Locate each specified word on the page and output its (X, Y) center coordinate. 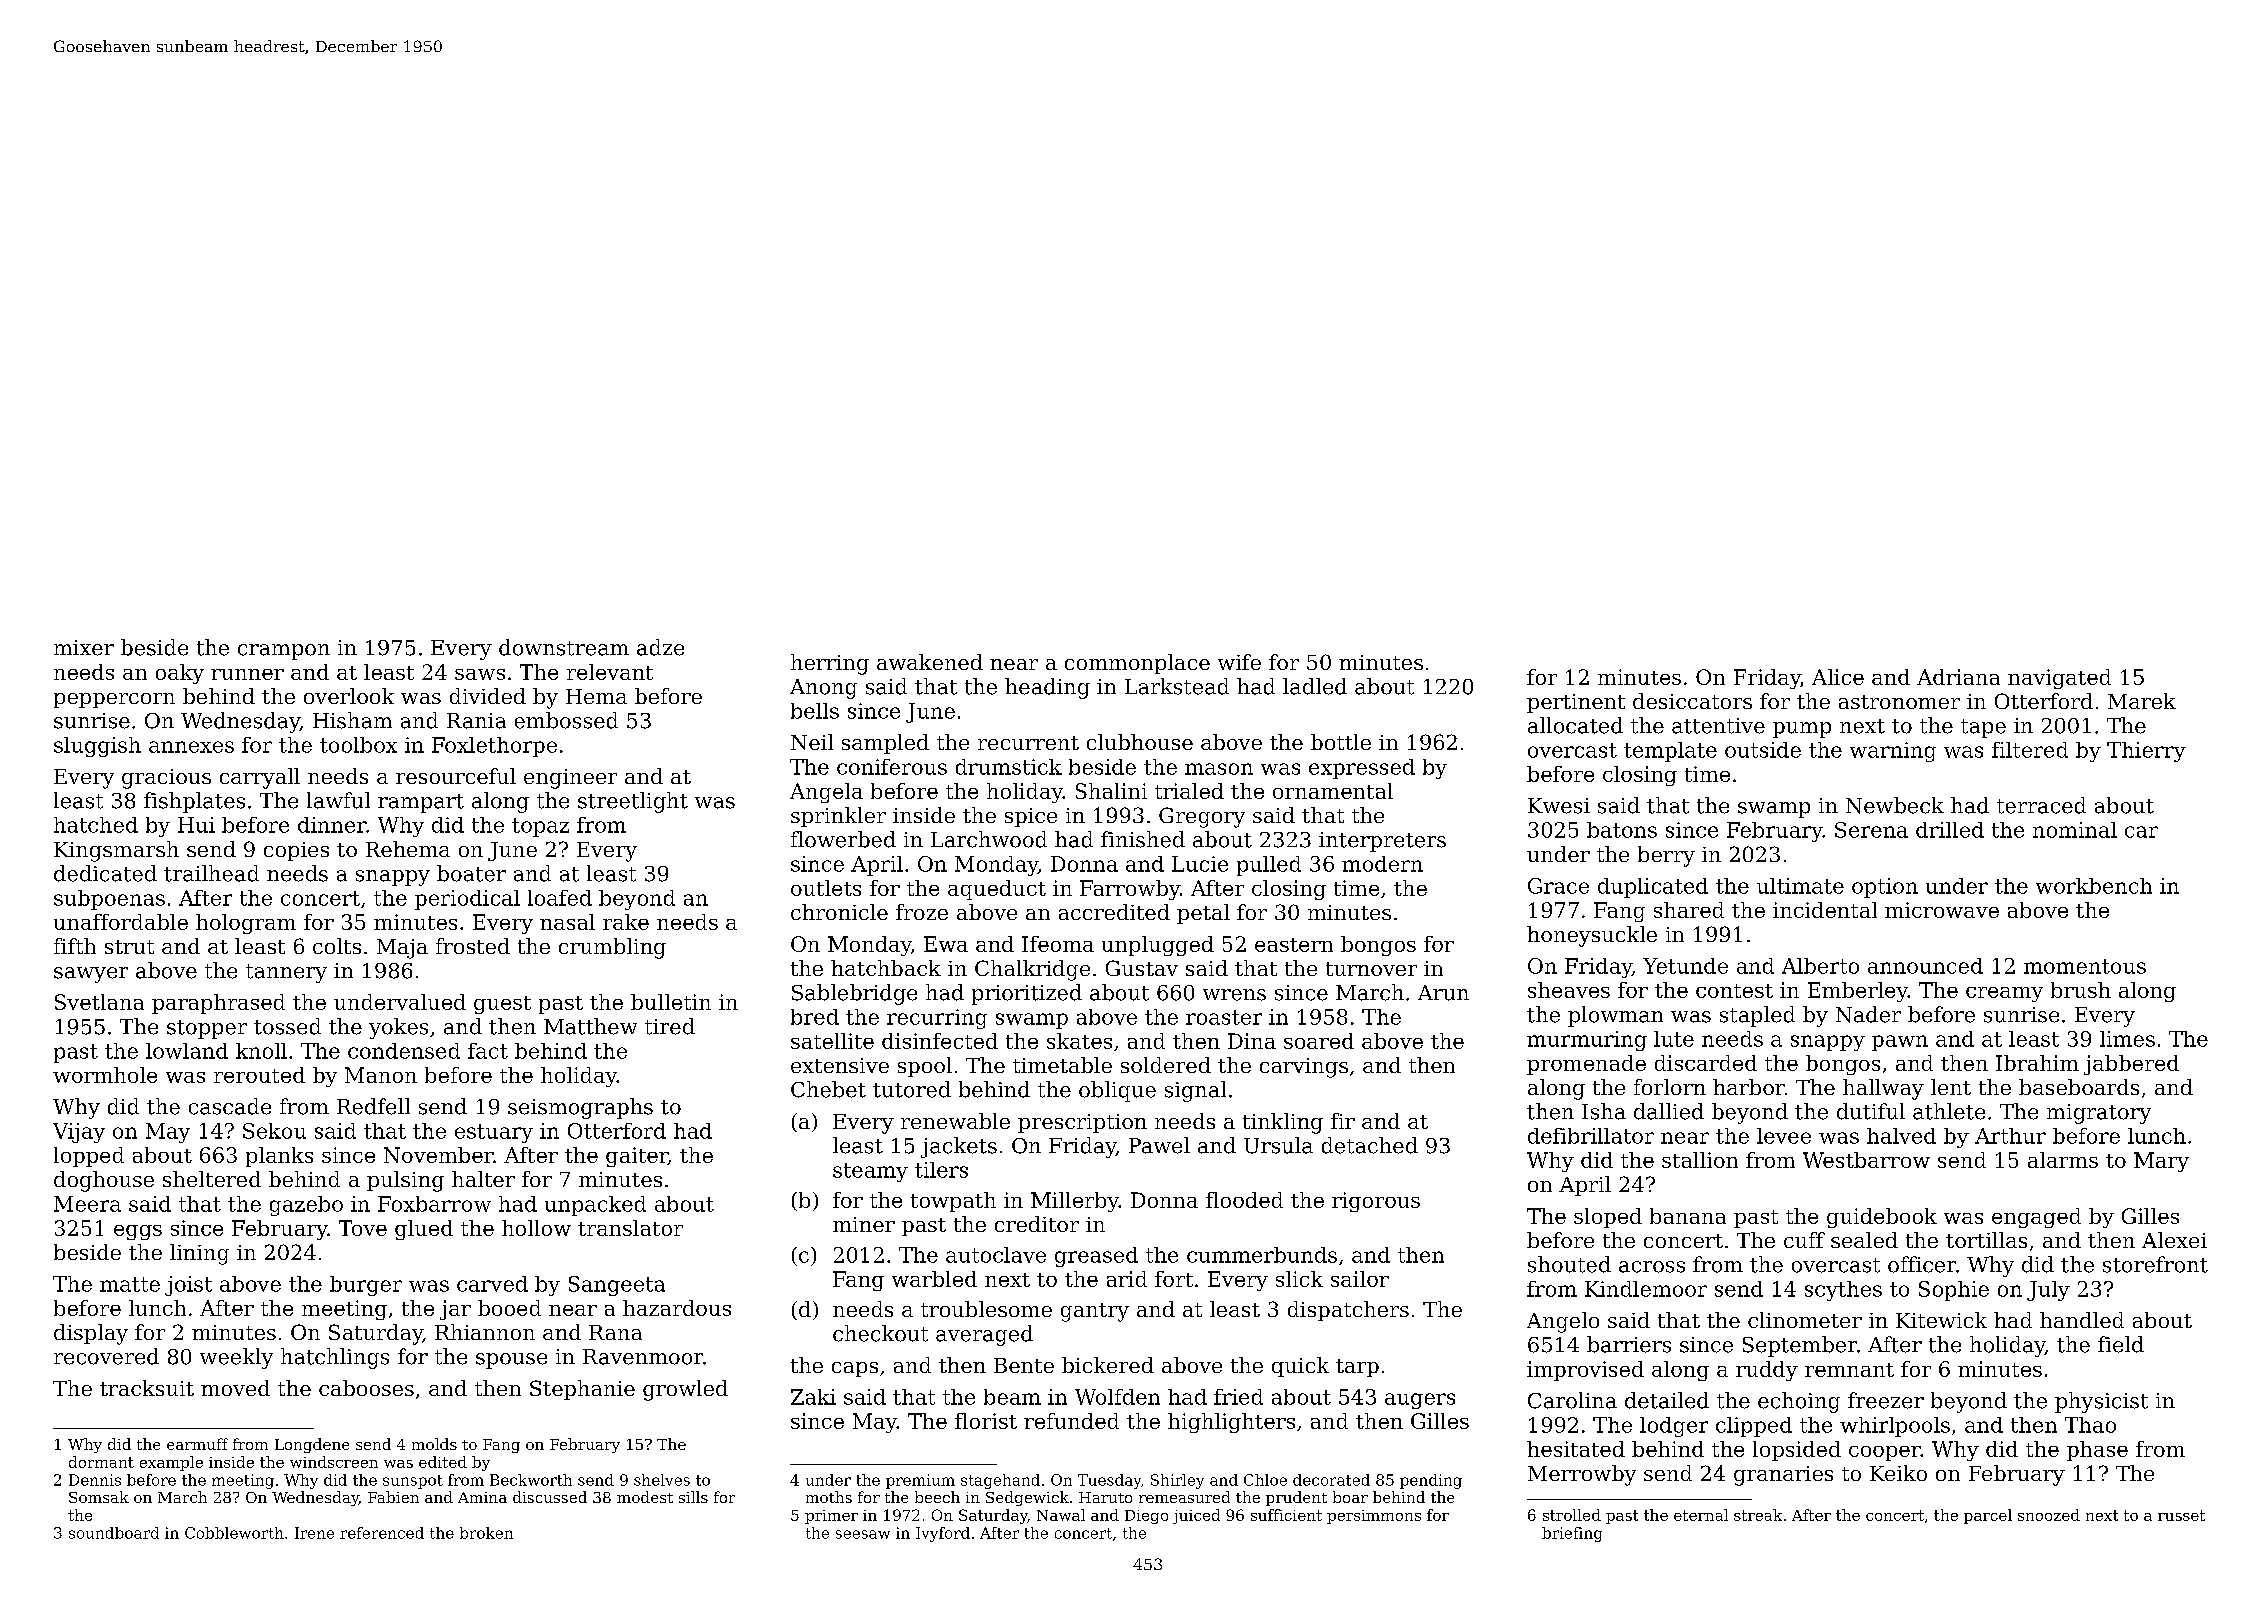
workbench (2094, 886)
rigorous (1376, 1202)
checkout (880, 1333)
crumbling (612, 948)
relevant (610, 672)
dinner (332, 825)
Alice (1838, 677)
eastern (1294, 945)
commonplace (1137, 664)
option (1885, 888)
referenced (382, 1533)
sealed (1864, 1240)
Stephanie (582, 1390)
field (2121, 1344)
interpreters (1382, 842)
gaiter (637, 1157)
